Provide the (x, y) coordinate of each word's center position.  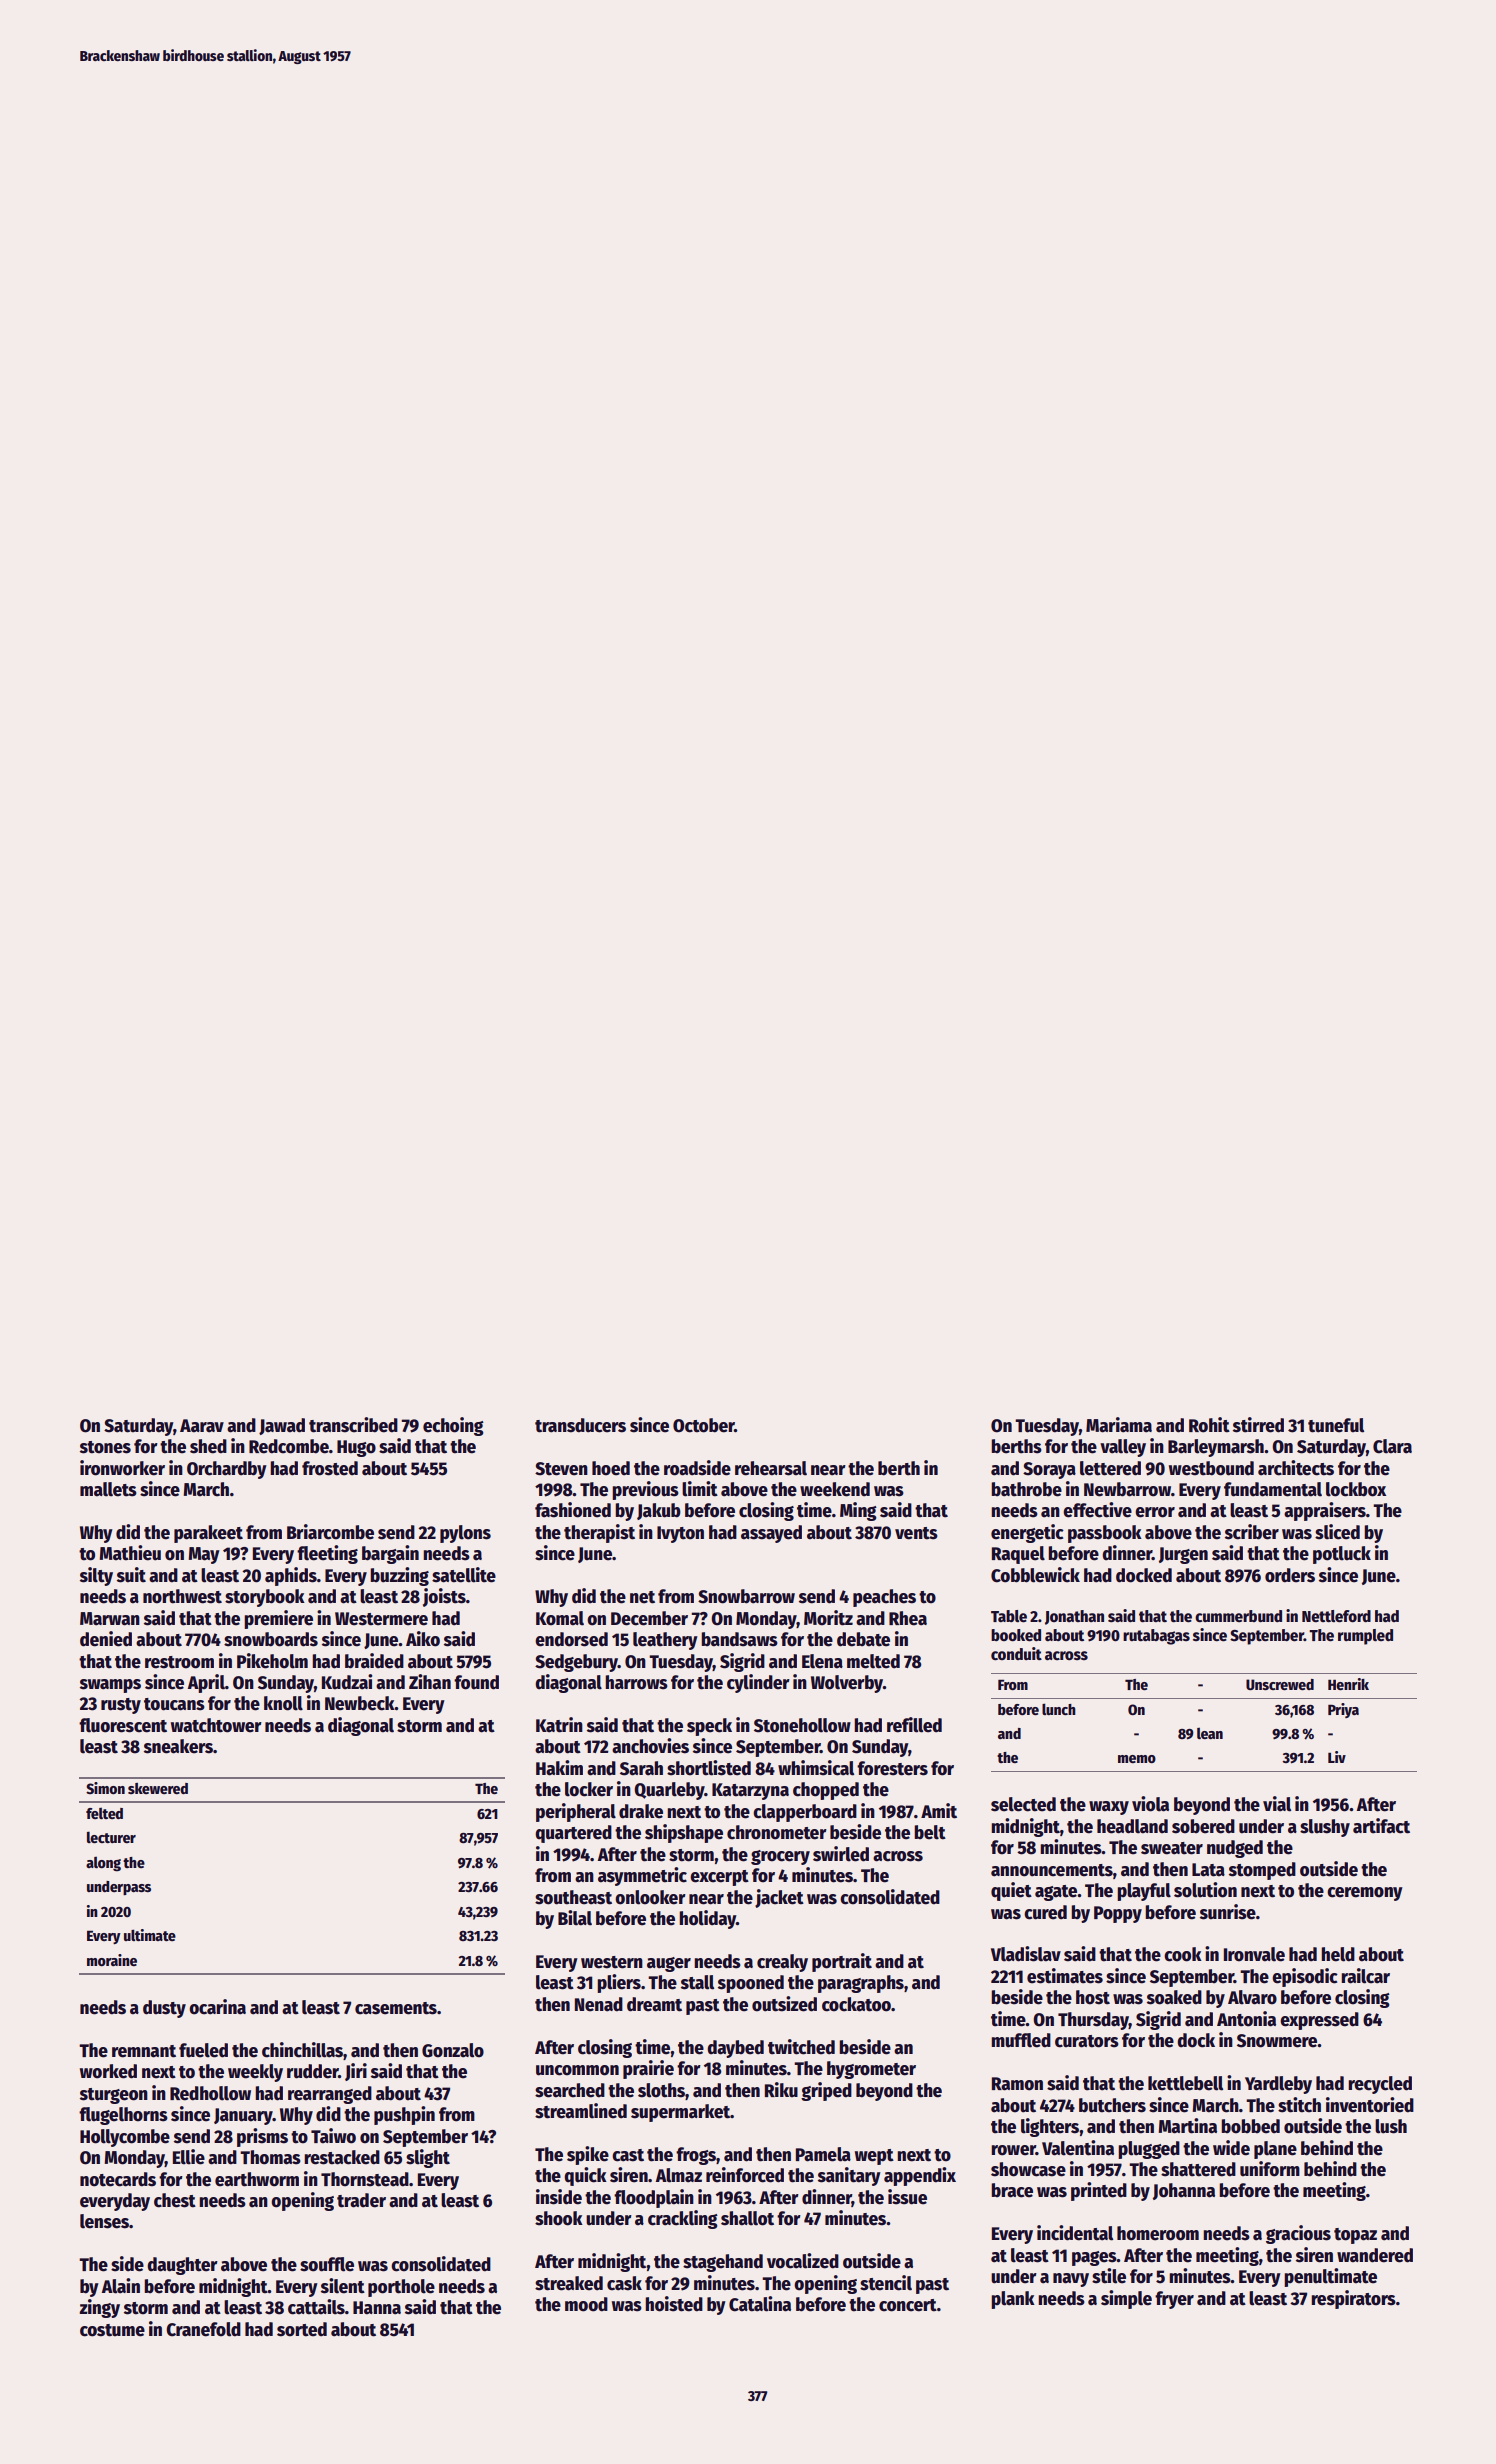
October (704, 1425)
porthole (401, 2288)
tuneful (1336, 1425)
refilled (914, 1725)
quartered (573, 1834)
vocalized (803, 2261)
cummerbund (1238, 1616)
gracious (1298, 2234)
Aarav (202, 1426)
